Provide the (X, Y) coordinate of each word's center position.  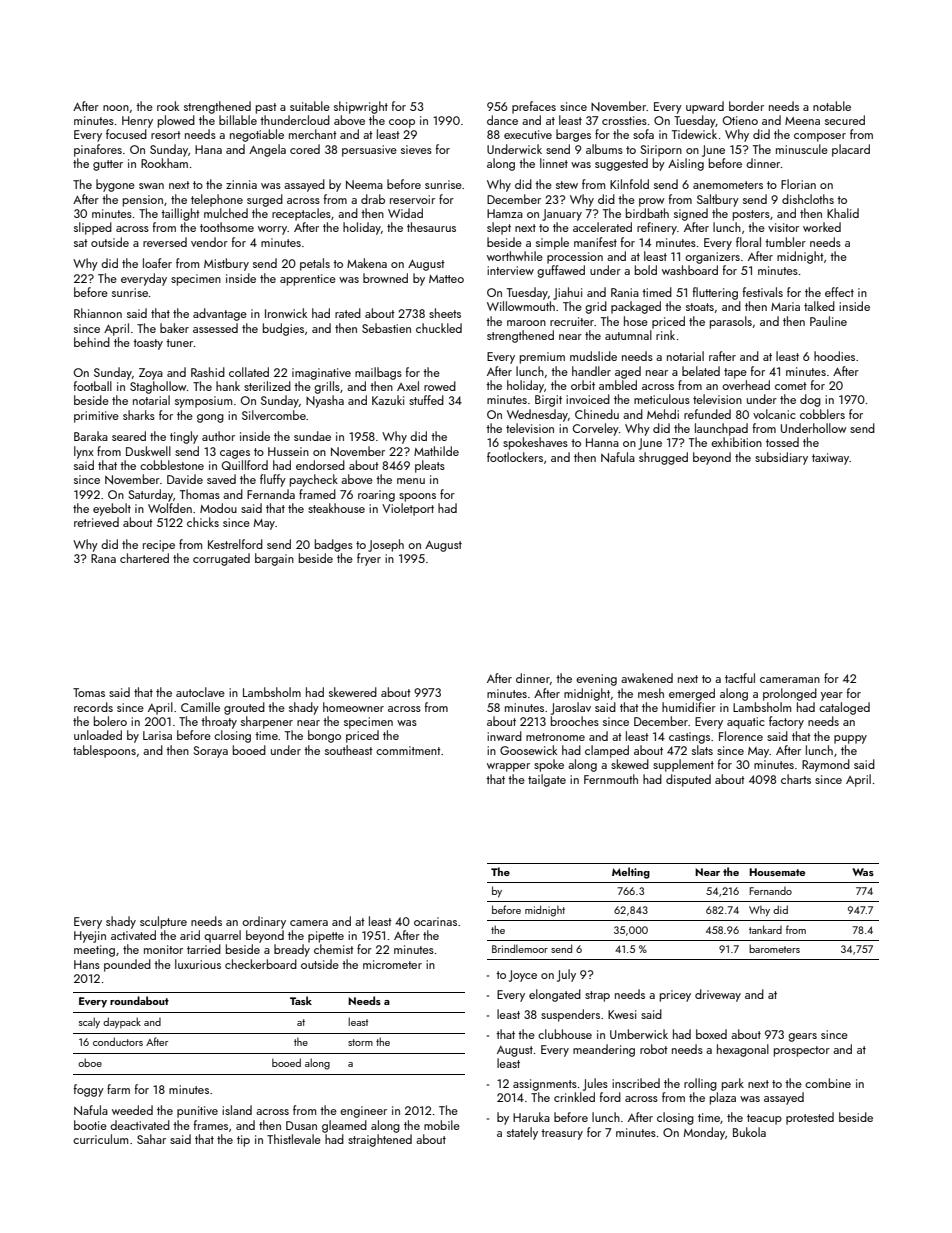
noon (116, 108)
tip (243, 1141)
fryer (369, 559)
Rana (103, 558)
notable (832, 106)
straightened (380, 1140)
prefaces (534, 107)
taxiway (831, 459)
